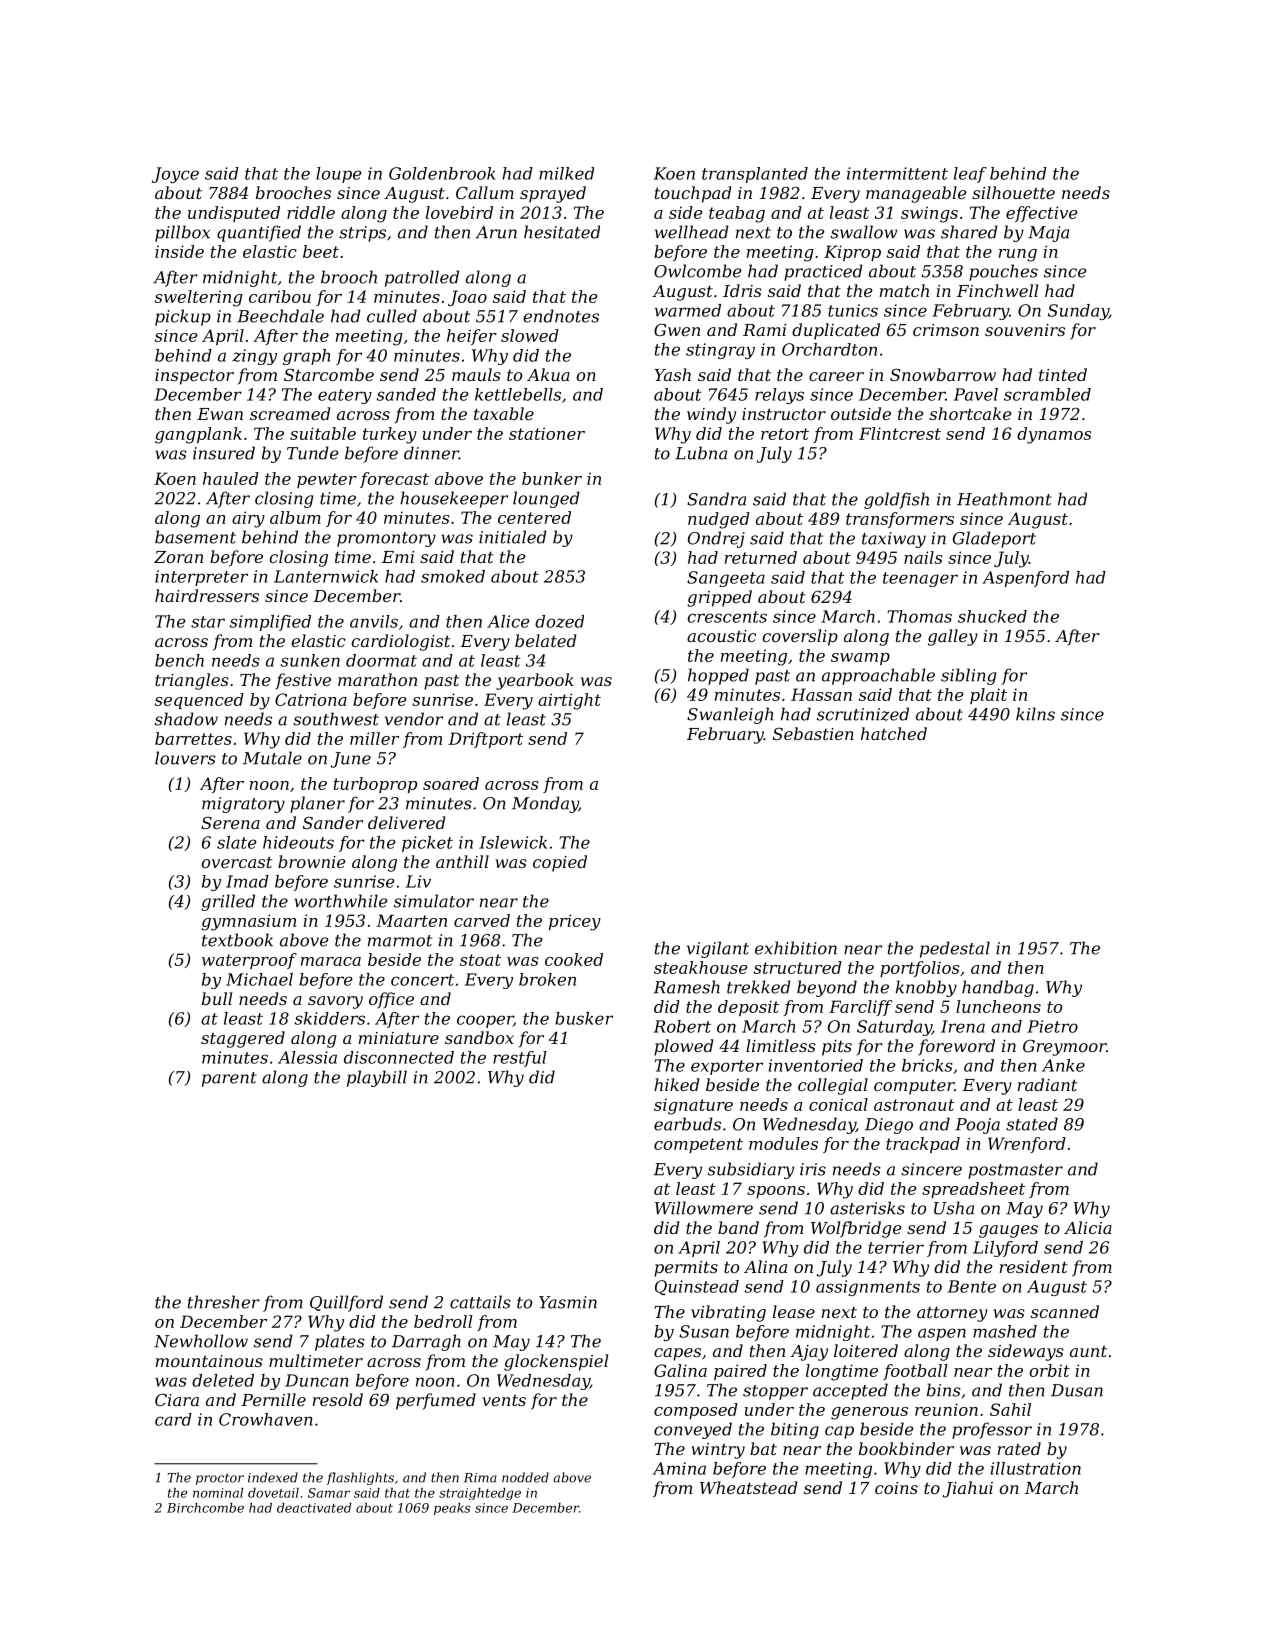 Image resolution: width=1268 pixels, height=1641 pixels. What do you see at coordinates (692, 232) in the image?
I see `wellhead` at bounding box center [692, 232].
